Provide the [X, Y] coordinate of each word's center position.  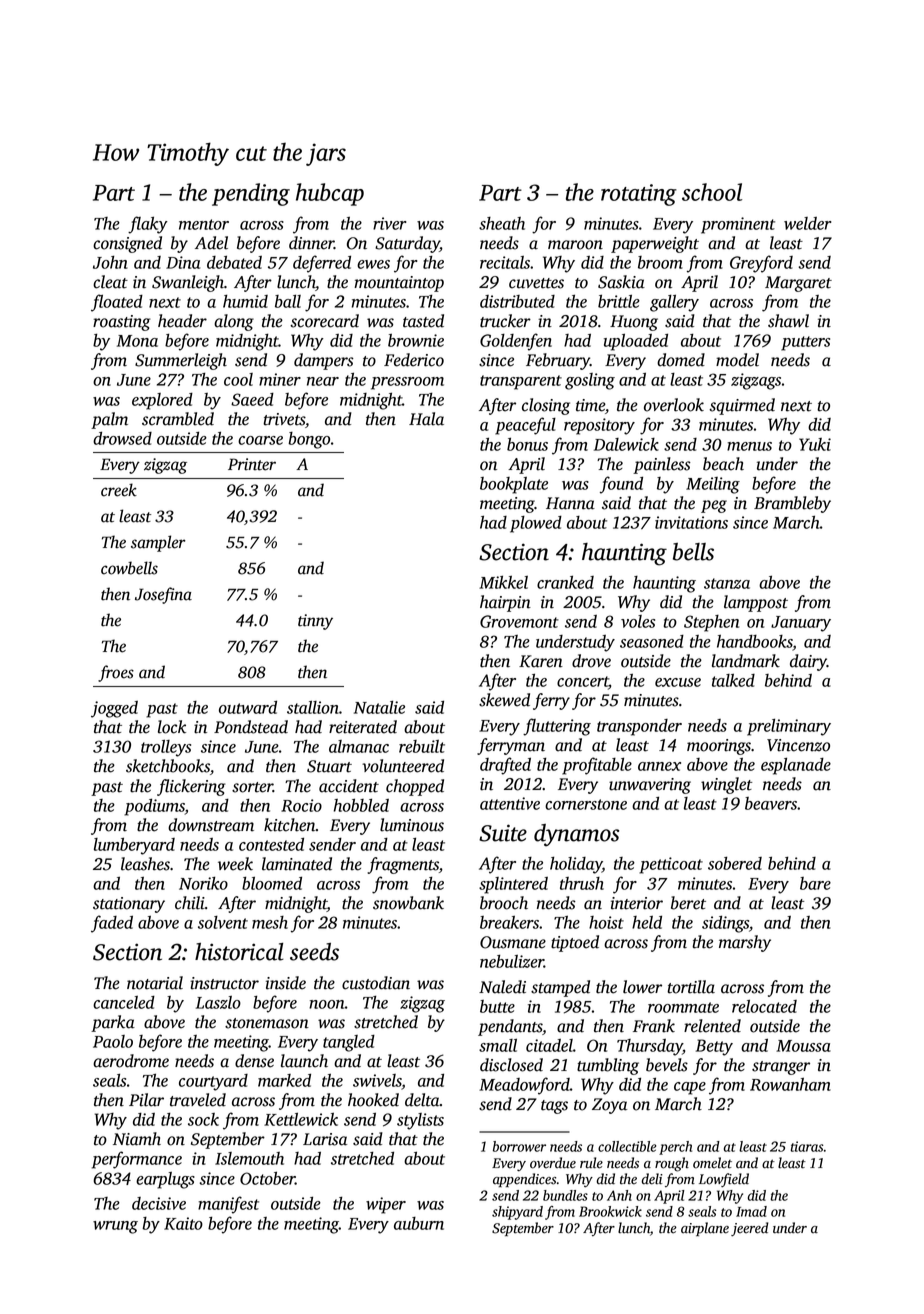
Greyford [761, 264]
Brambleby [792, 504]
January [801, 624]
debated [234, 262]
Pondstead [251, 727]
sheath [502, 223]
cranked [565, 582]
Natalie [379, 707]
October [267, 1178]
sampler [158, 543]
